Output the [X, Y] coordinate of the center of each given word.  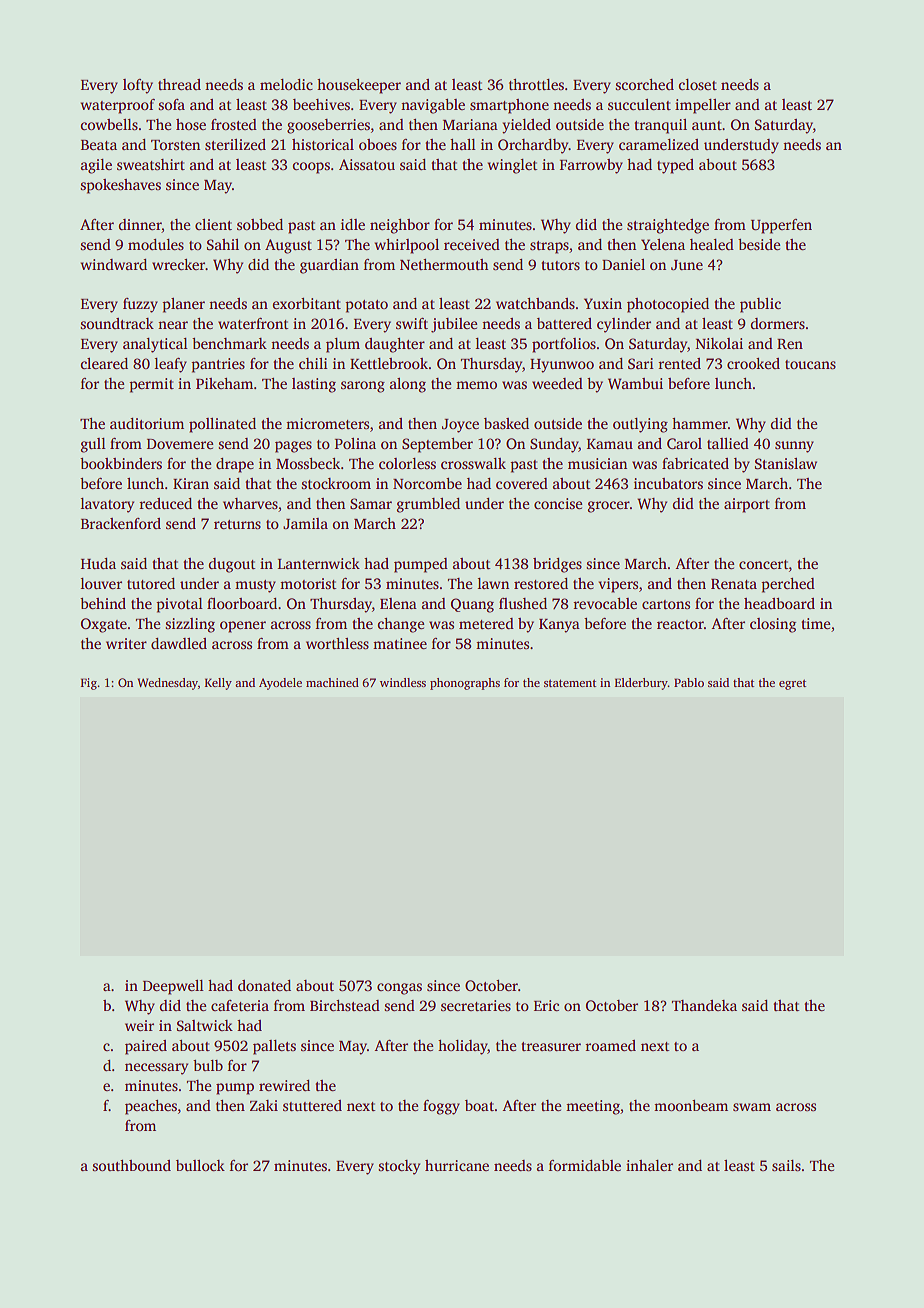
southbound [131, 1165]
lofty [138, 86]
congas [399, 989]
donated [264, 985]
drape [235, 465]
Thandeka [704, 1005]
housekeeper [359, 86]
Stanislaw [786, 464]
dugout [232, 565]
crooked [753, 363]
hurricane [457, 1165]
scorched [644, 84]
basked [506, 423]
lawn [493, 583]
